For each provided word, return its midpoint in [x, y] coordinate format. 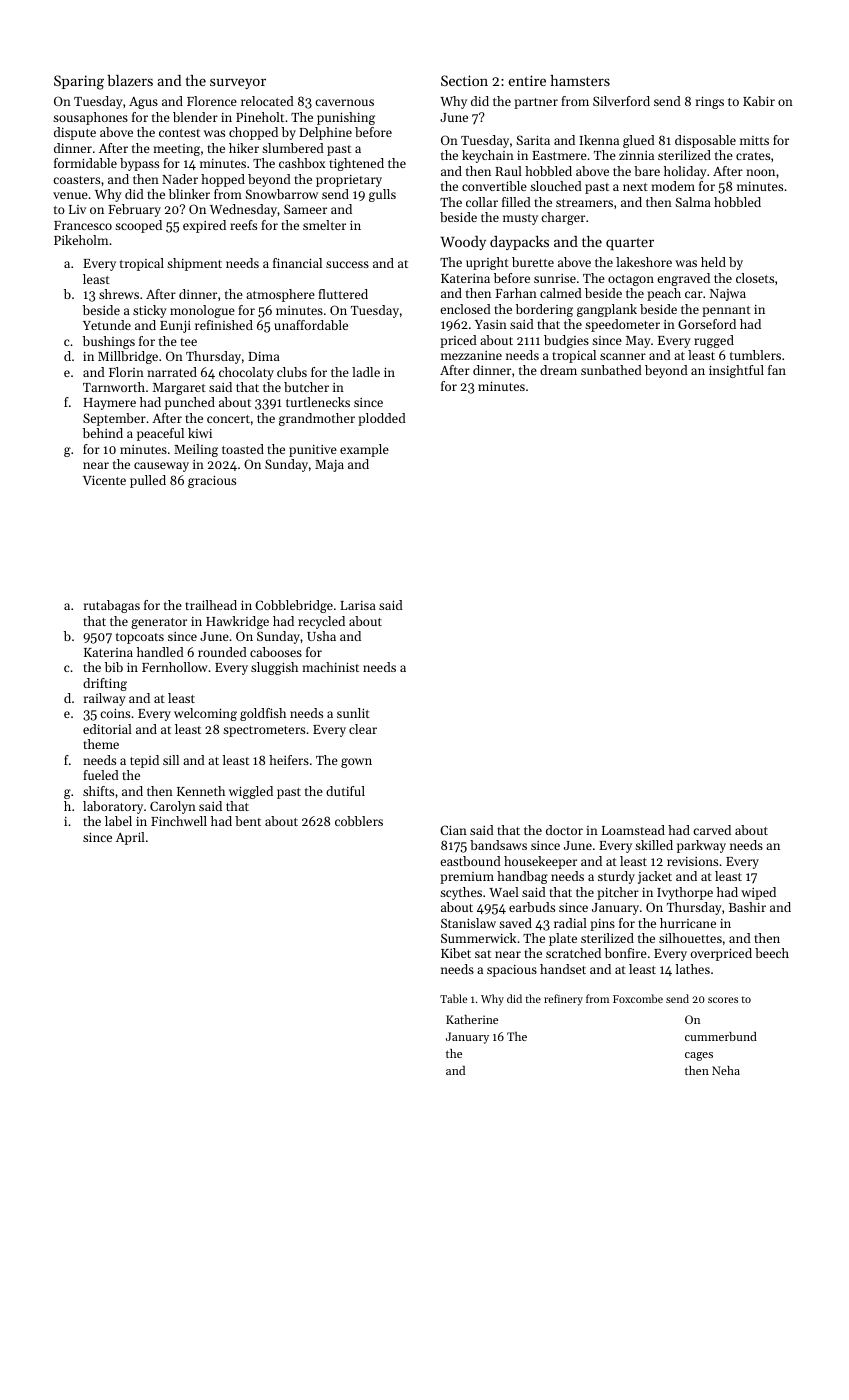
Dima [264, 356]
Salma [693, 202]
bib [114, 667]
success [347, 264]
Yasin [491, 324]
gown [356, 763]
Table [453, 998]
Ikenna [599, 140]
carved [712, 830]
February [134, 210]
